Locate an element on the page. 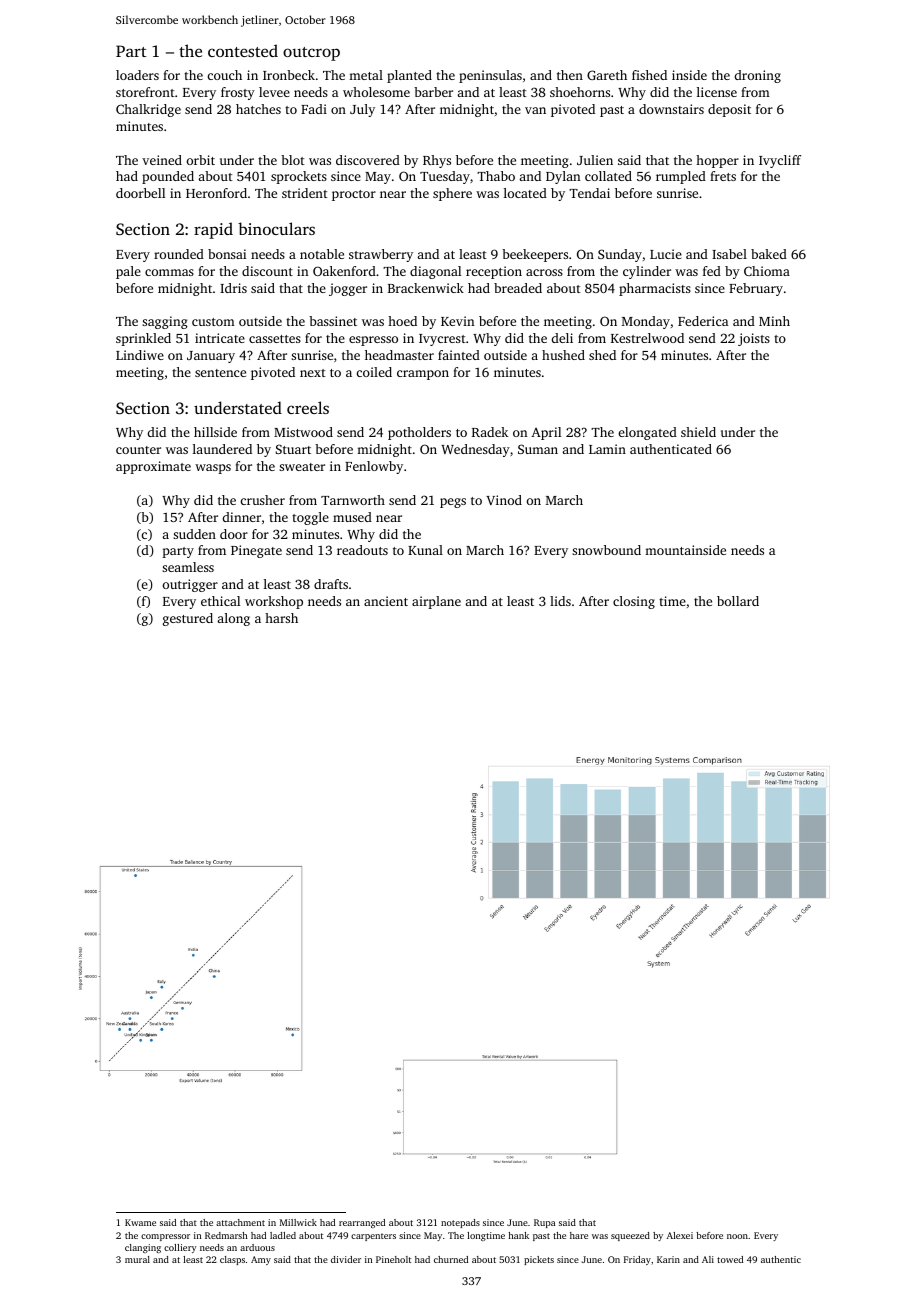 The image size is (924, 1308). shield is located at coordinates (698, 432).
